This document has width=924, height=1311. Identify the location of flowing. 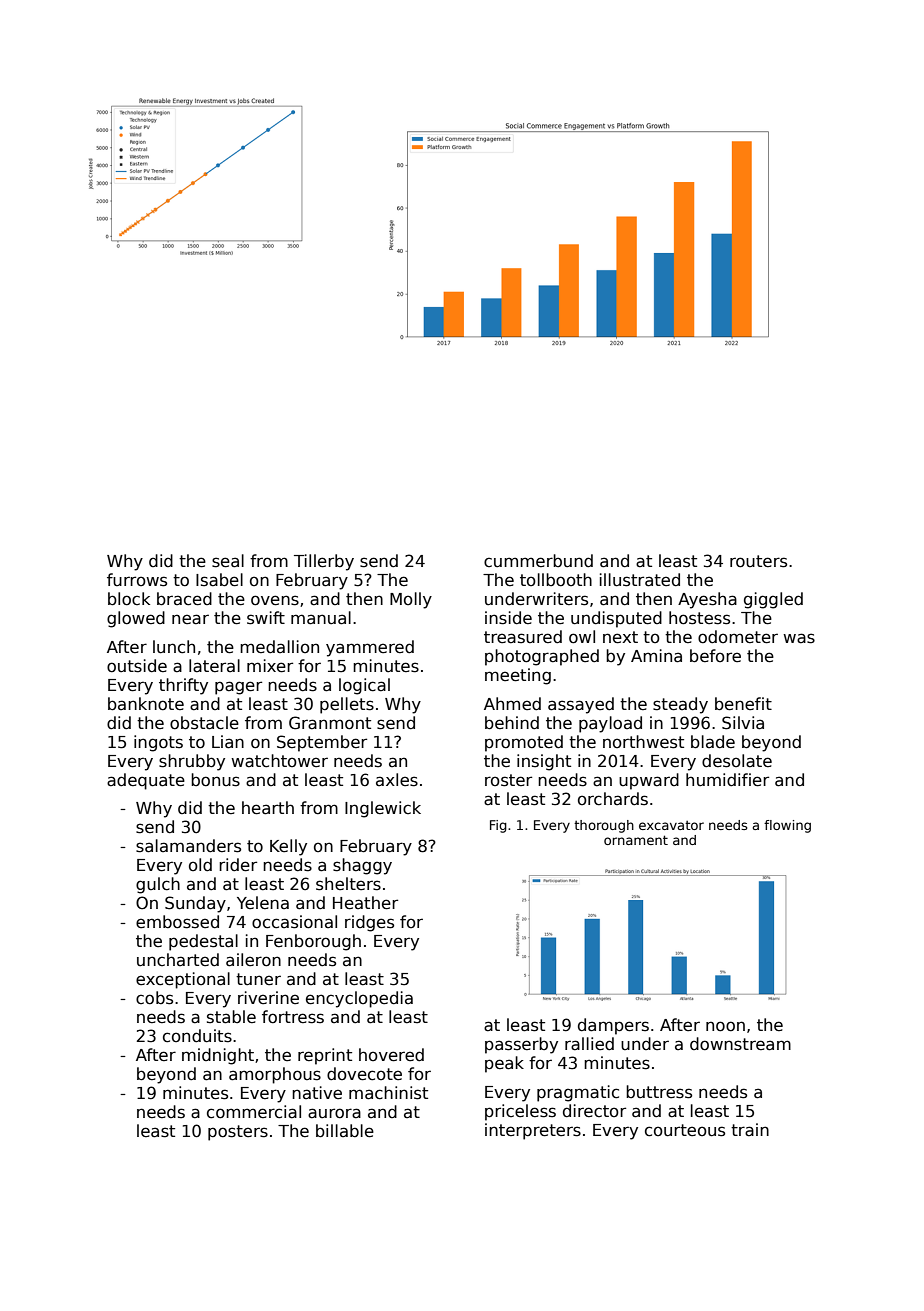
(787, 826).
